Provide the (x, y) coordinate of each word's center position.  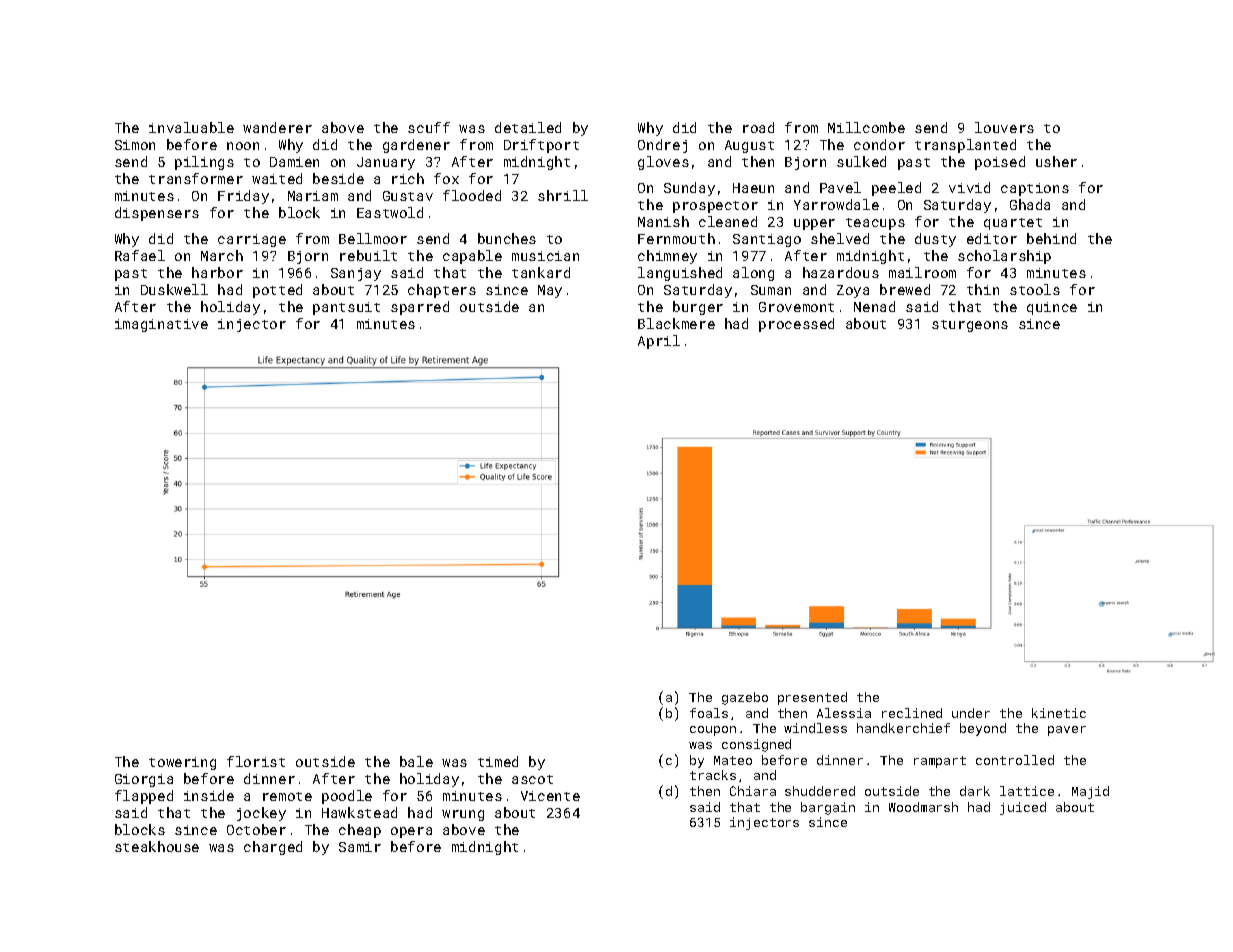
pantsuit (346, 308)
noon (243, 146)
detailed (528, 127)
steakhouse (157, 846)
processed (796, 325)
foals (709, 713)
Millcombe (866, 127)
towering (182, 763)
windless (815, 728)
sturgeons (970, 326)
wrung (463, 815)
